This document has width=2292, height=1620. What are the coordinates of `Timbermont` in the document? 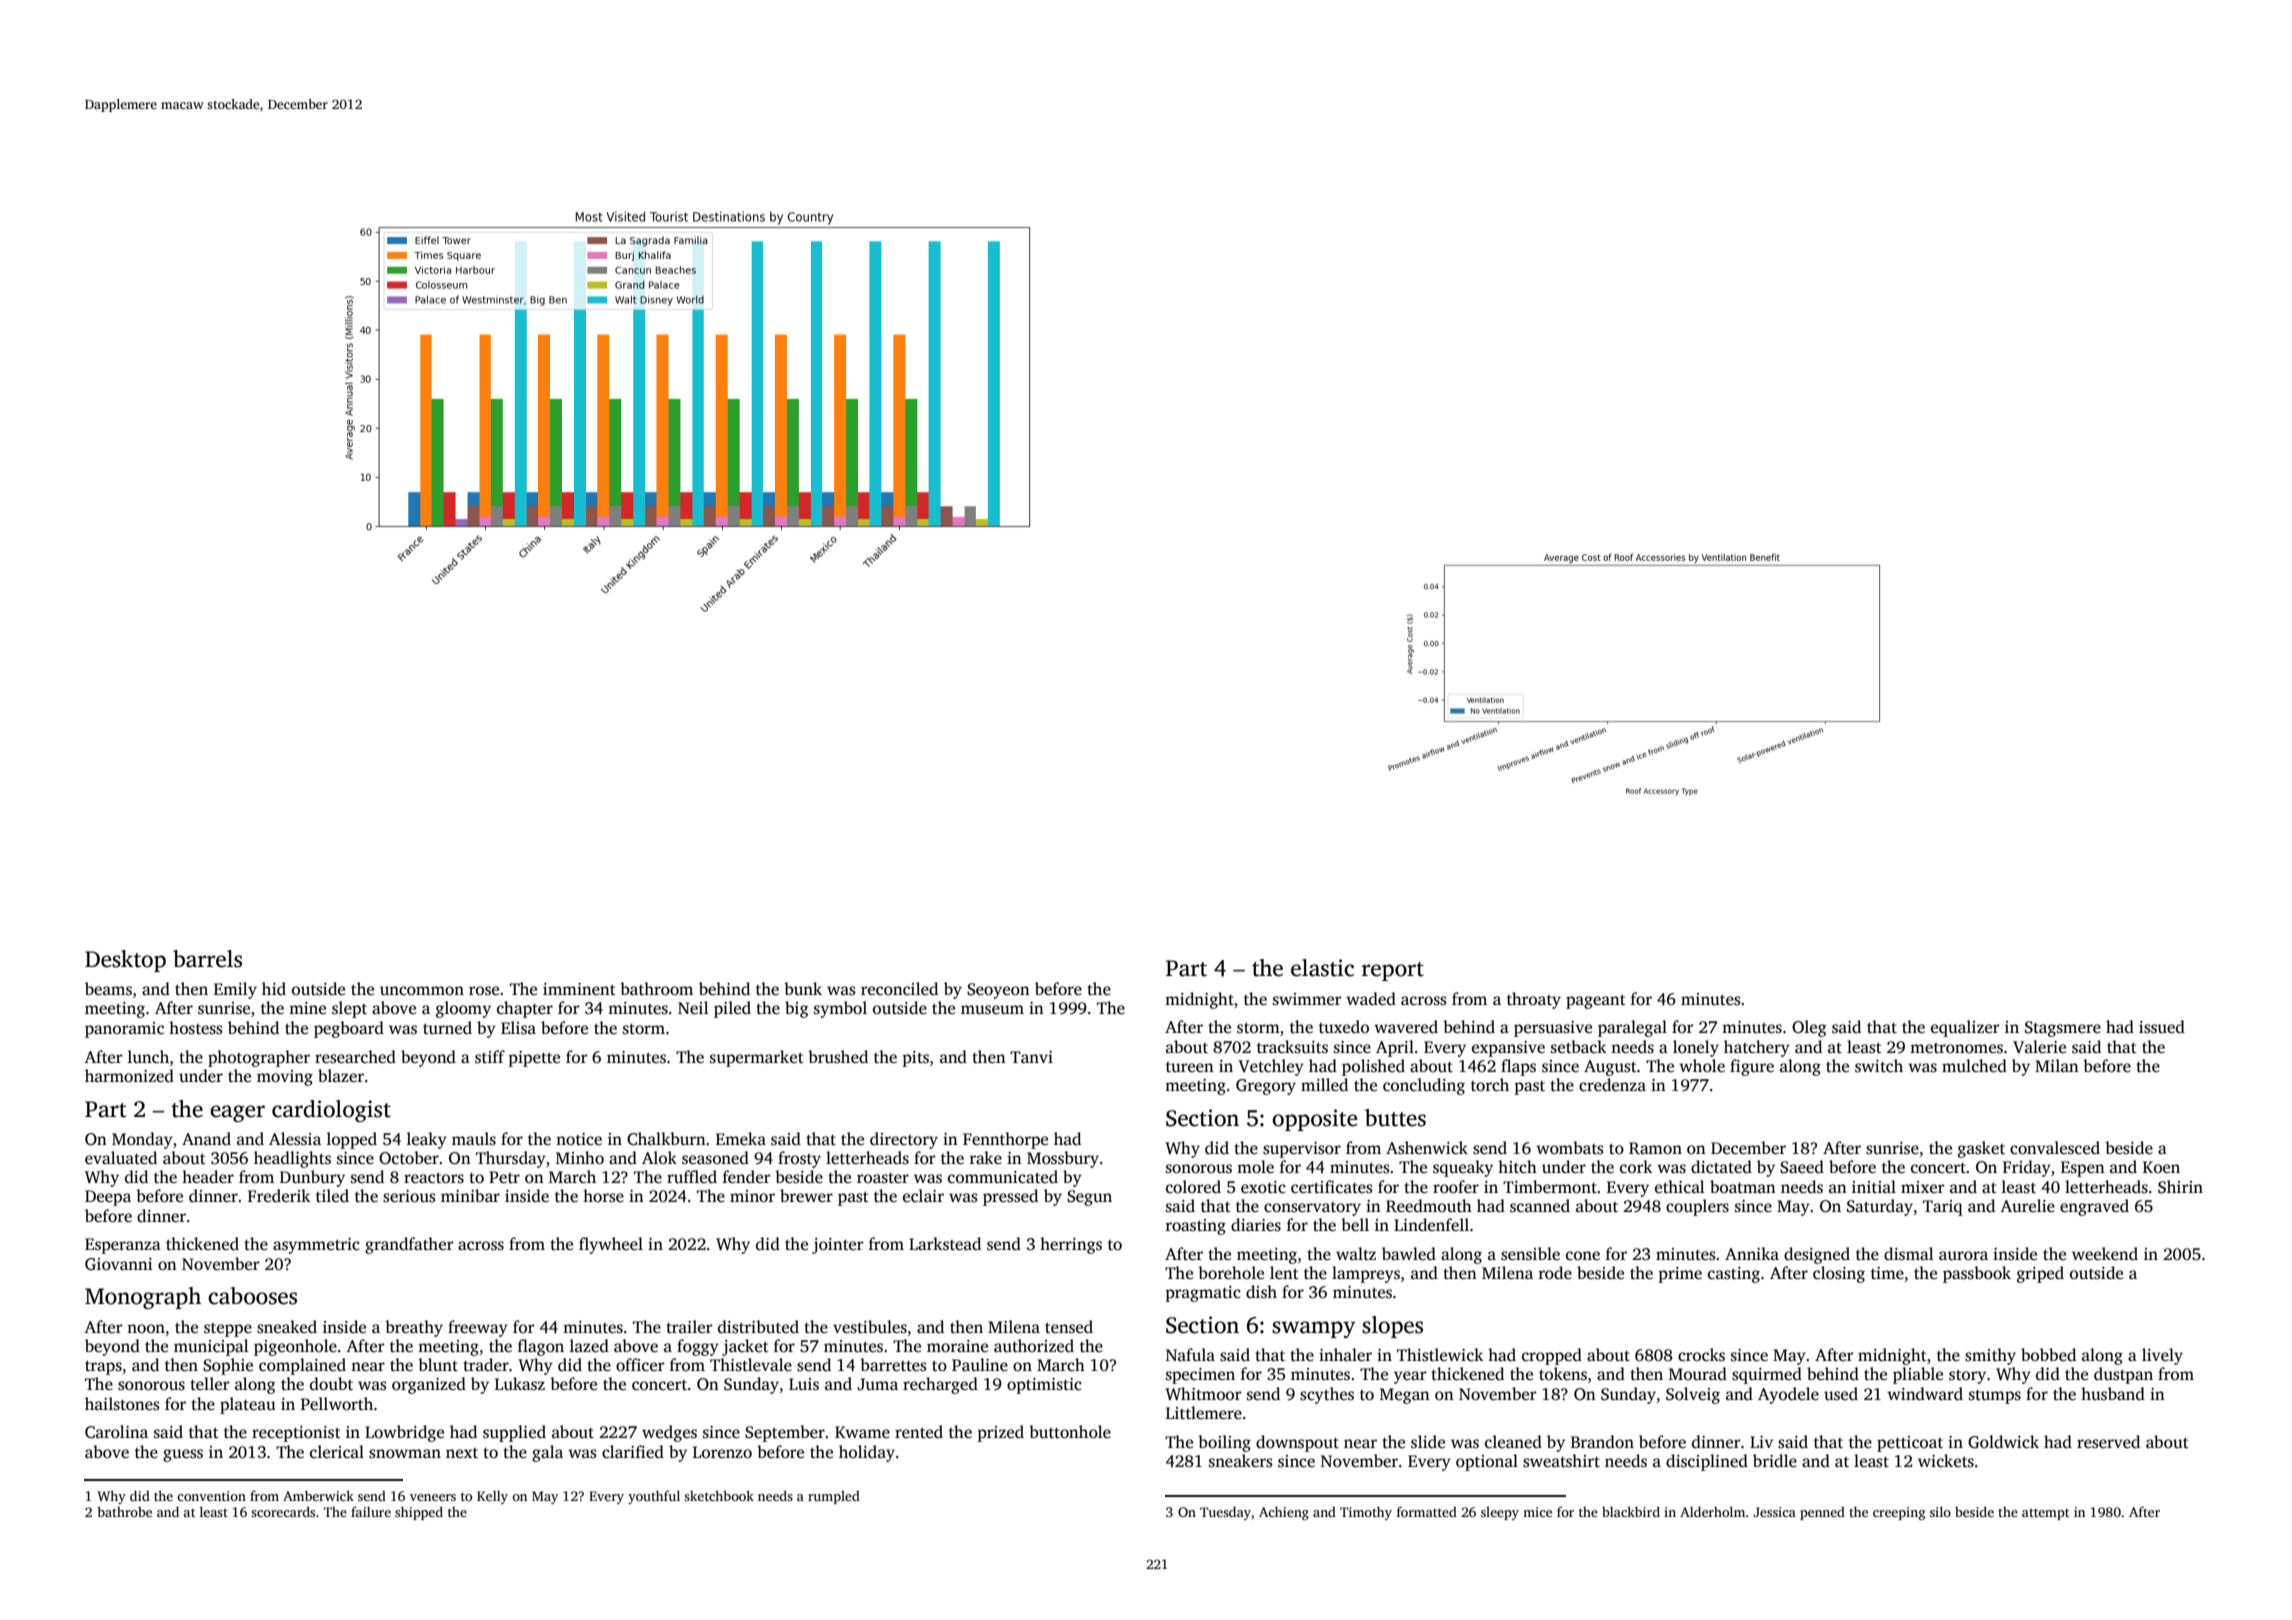 It's located at (1550, 1187).
